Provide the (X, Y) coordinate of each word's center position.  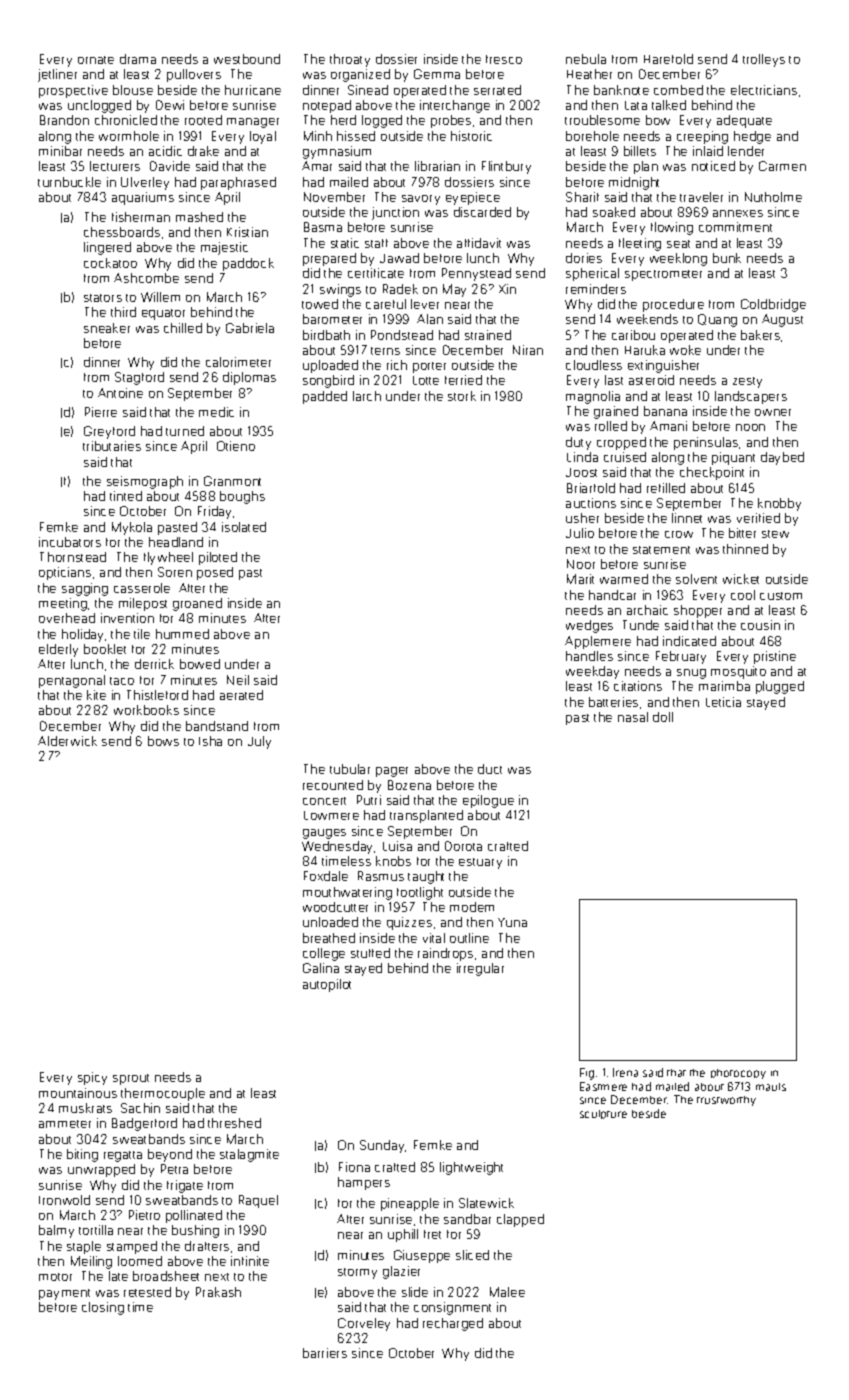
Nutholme (773, 197)
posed (215, 573)
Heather (589, 74)
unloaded (330, 922)
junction (395, 213)
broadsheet (166, 1276)
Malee (507, 1292)
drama (138, 59)
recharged (453, 1324)
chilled (183, 328)
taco (122, 681)
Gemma (437, 74)
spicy (92, 1078)
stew (775, 534)
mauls (771, 1087)
